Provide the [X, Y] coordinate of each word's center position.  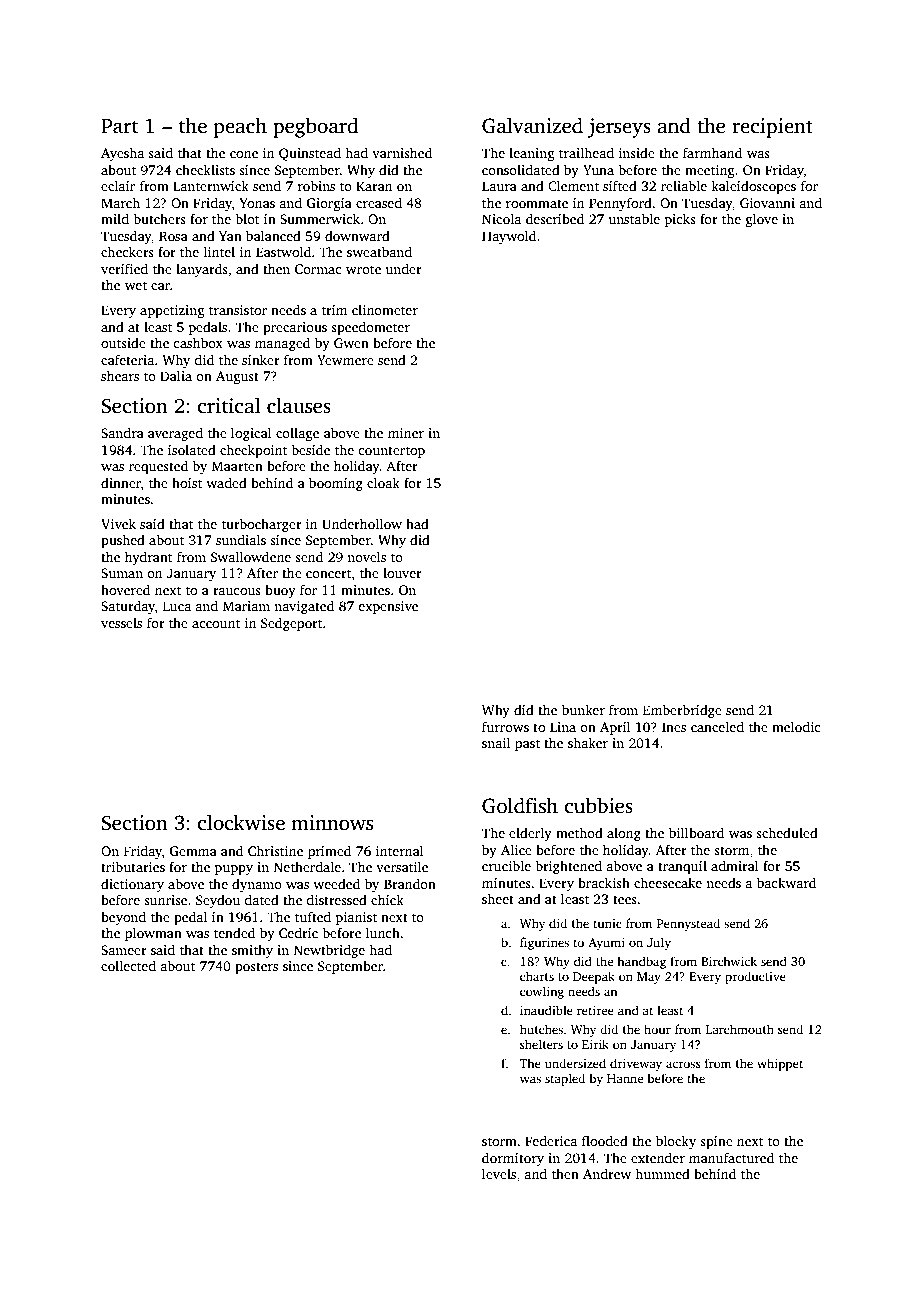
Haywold [509, 237]
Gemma [193, 851]
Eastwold [283, 251]
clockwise [241, 822]
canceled [717, 726]
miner [406, 433]
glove [762, 220]
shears [120, 375]
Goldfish [520, 805]
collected [128, 965]
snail [496, 742]
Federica [551, 1140]
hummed [662, 1173]
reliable [684, 185]
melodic [796, 726]
